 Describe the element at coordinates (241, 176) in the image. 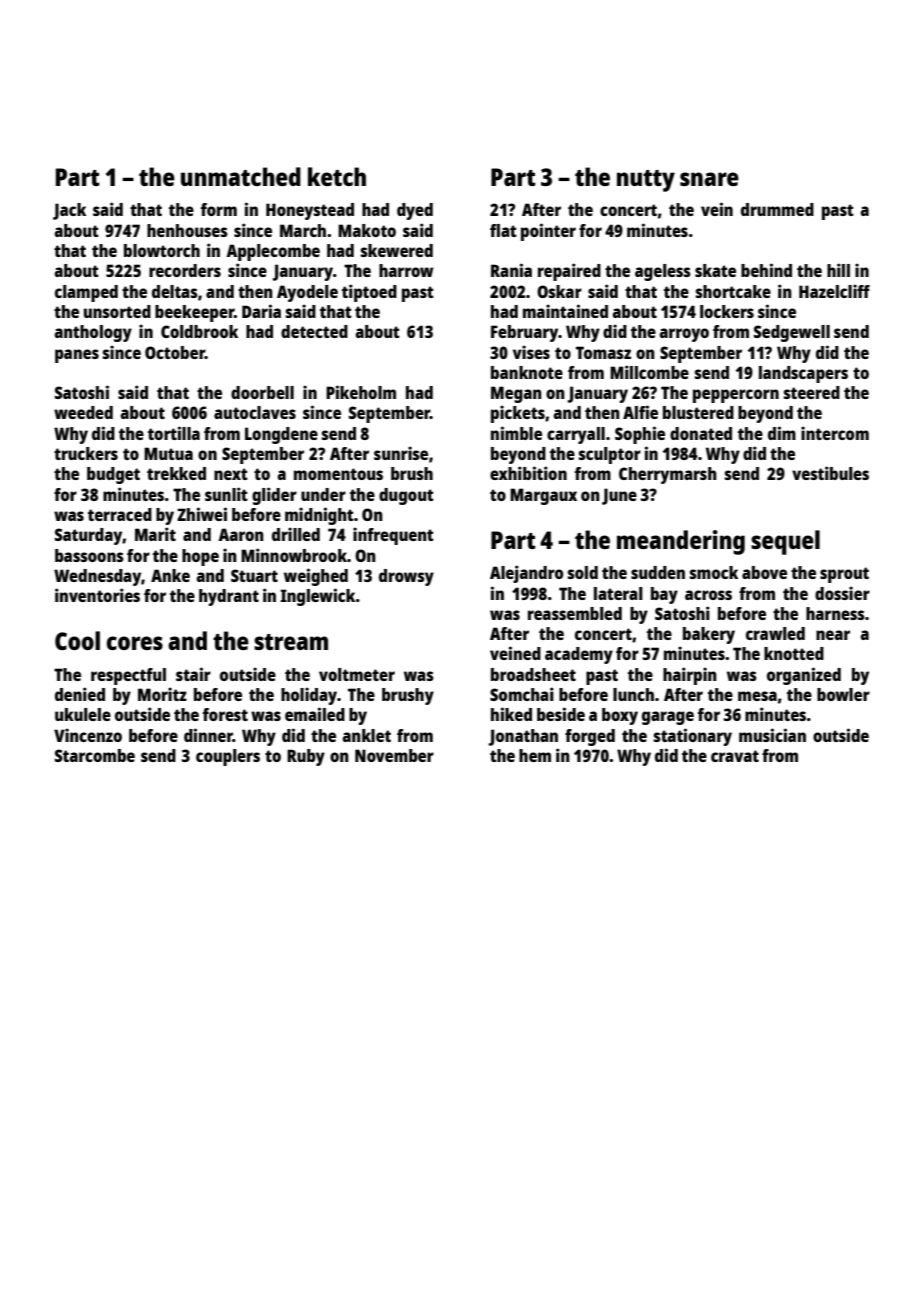

I see `unmatched` at that location.
